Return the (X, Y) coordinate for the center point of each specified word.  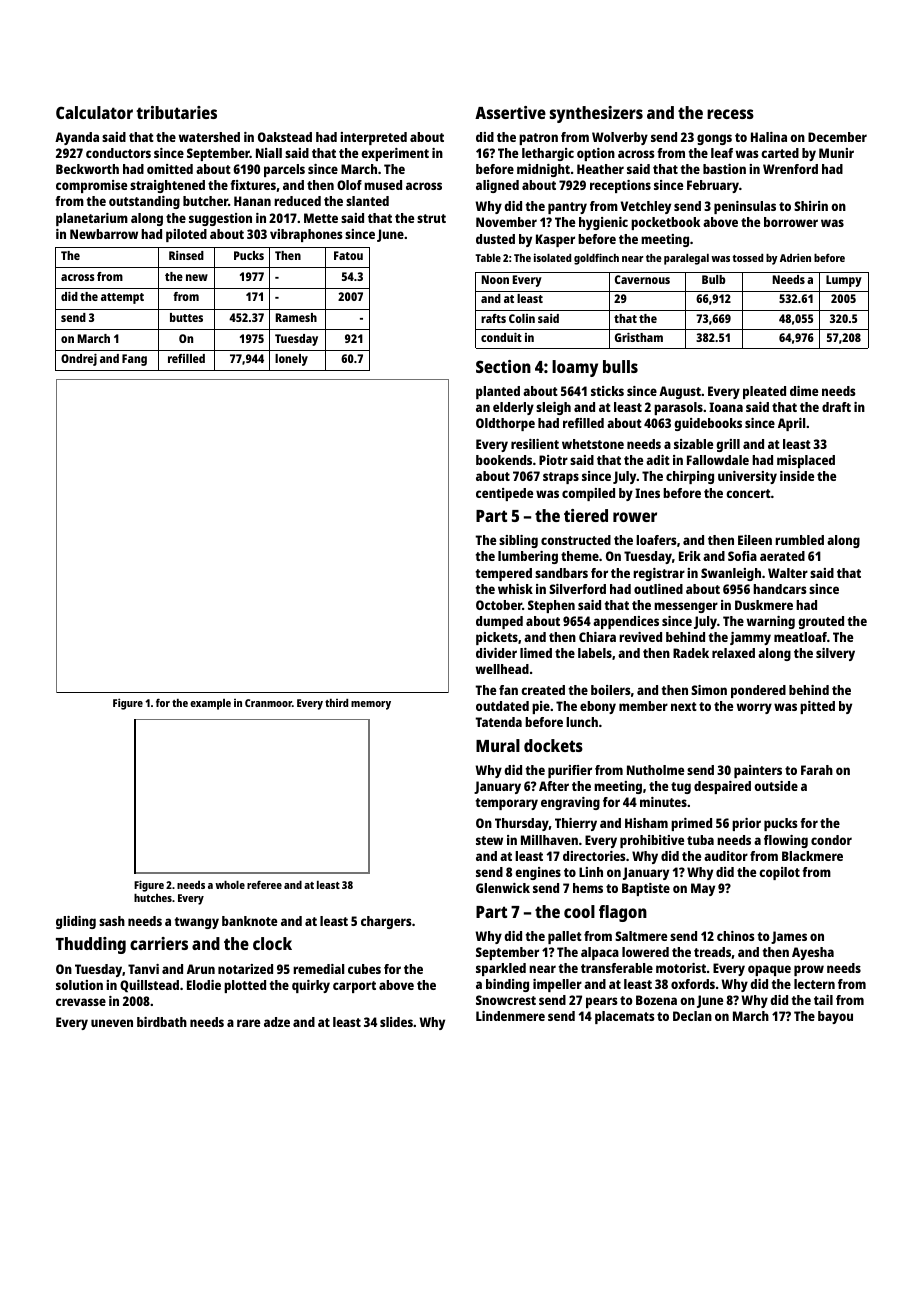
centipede (504, 494)
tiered (586, 515)
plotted (245, 986)
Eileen (755, 540)
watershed (209, 137)
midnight (543, 170)
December (837, 137)
